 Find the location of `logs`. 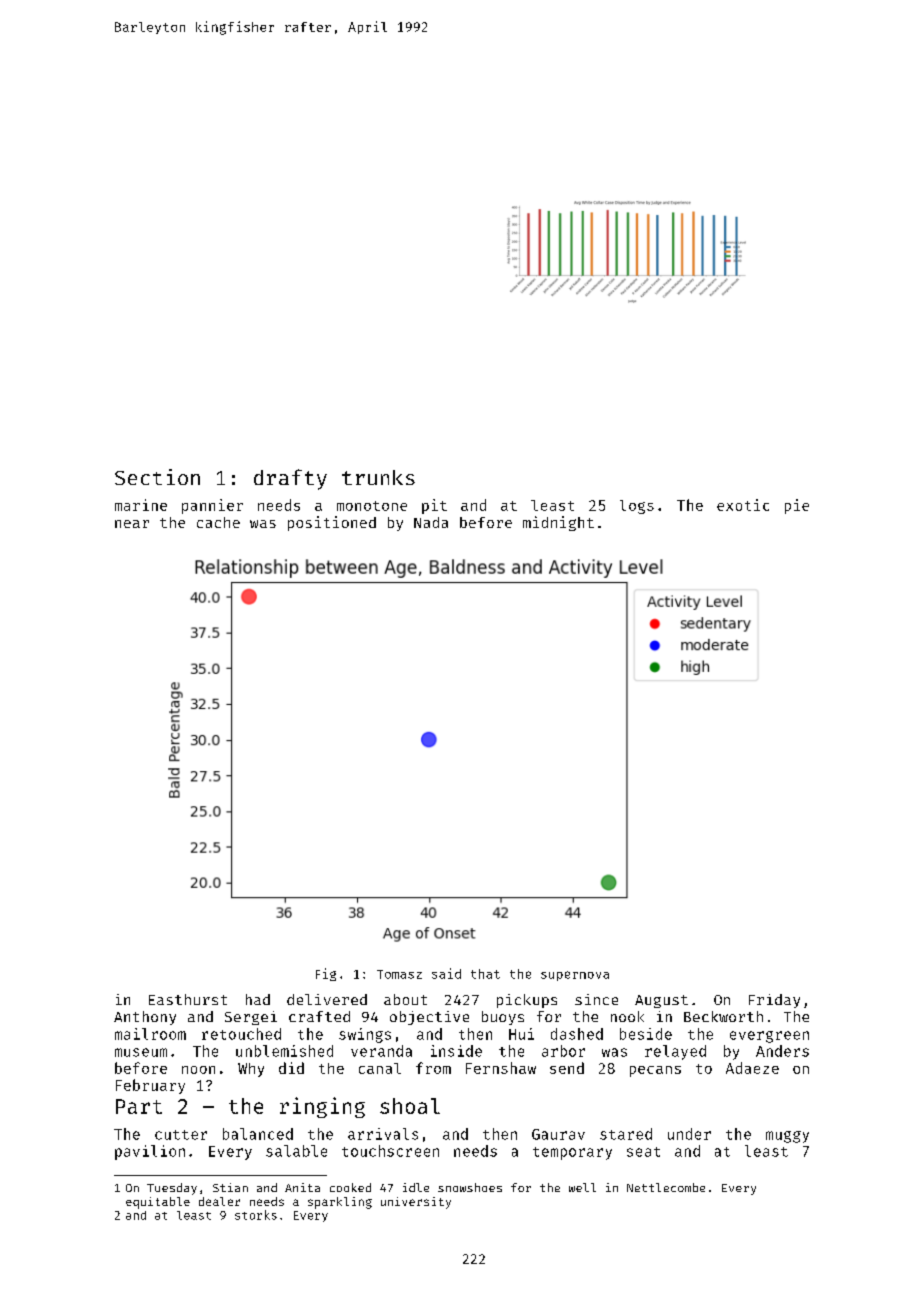

logs is located at coordinates (637, 507).
